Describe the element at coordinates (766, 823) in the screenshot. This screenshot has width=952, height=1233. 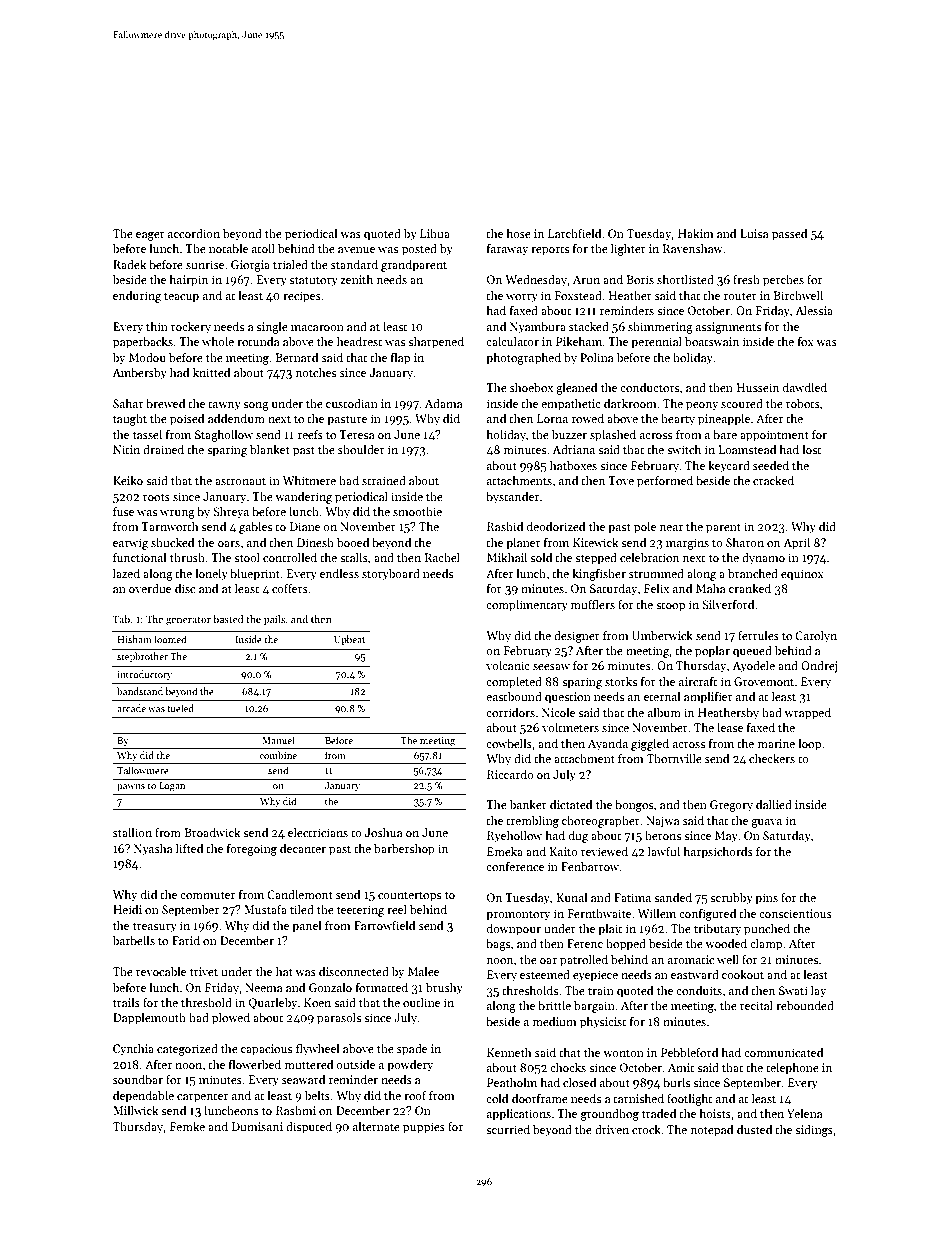
I see `guava` at that location.
